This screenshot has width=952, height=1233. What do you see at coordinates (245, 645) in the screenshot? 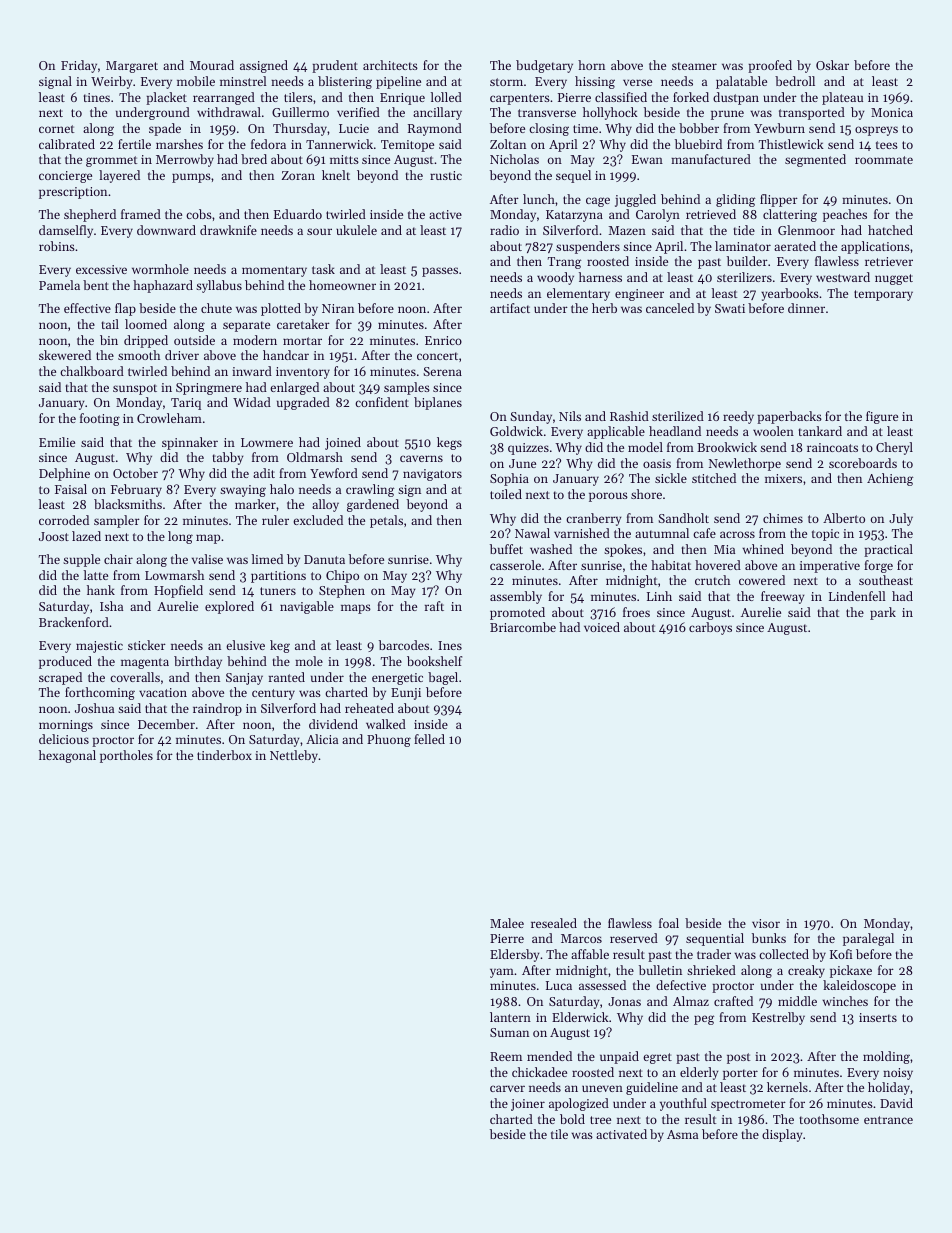
I see `elusive` at bounding box center [245, 645].
